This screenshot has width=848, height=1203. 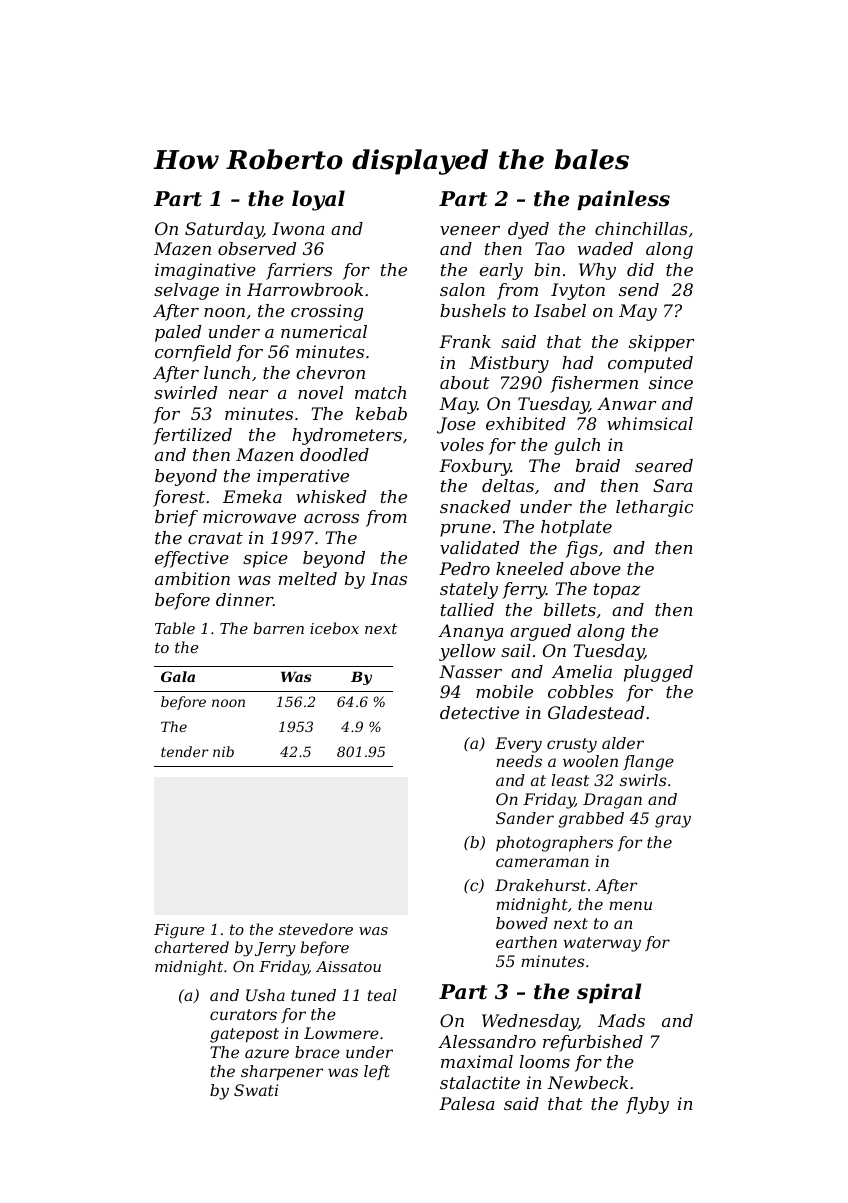 I want to click on Swati, so click(x=256, y=1090).
